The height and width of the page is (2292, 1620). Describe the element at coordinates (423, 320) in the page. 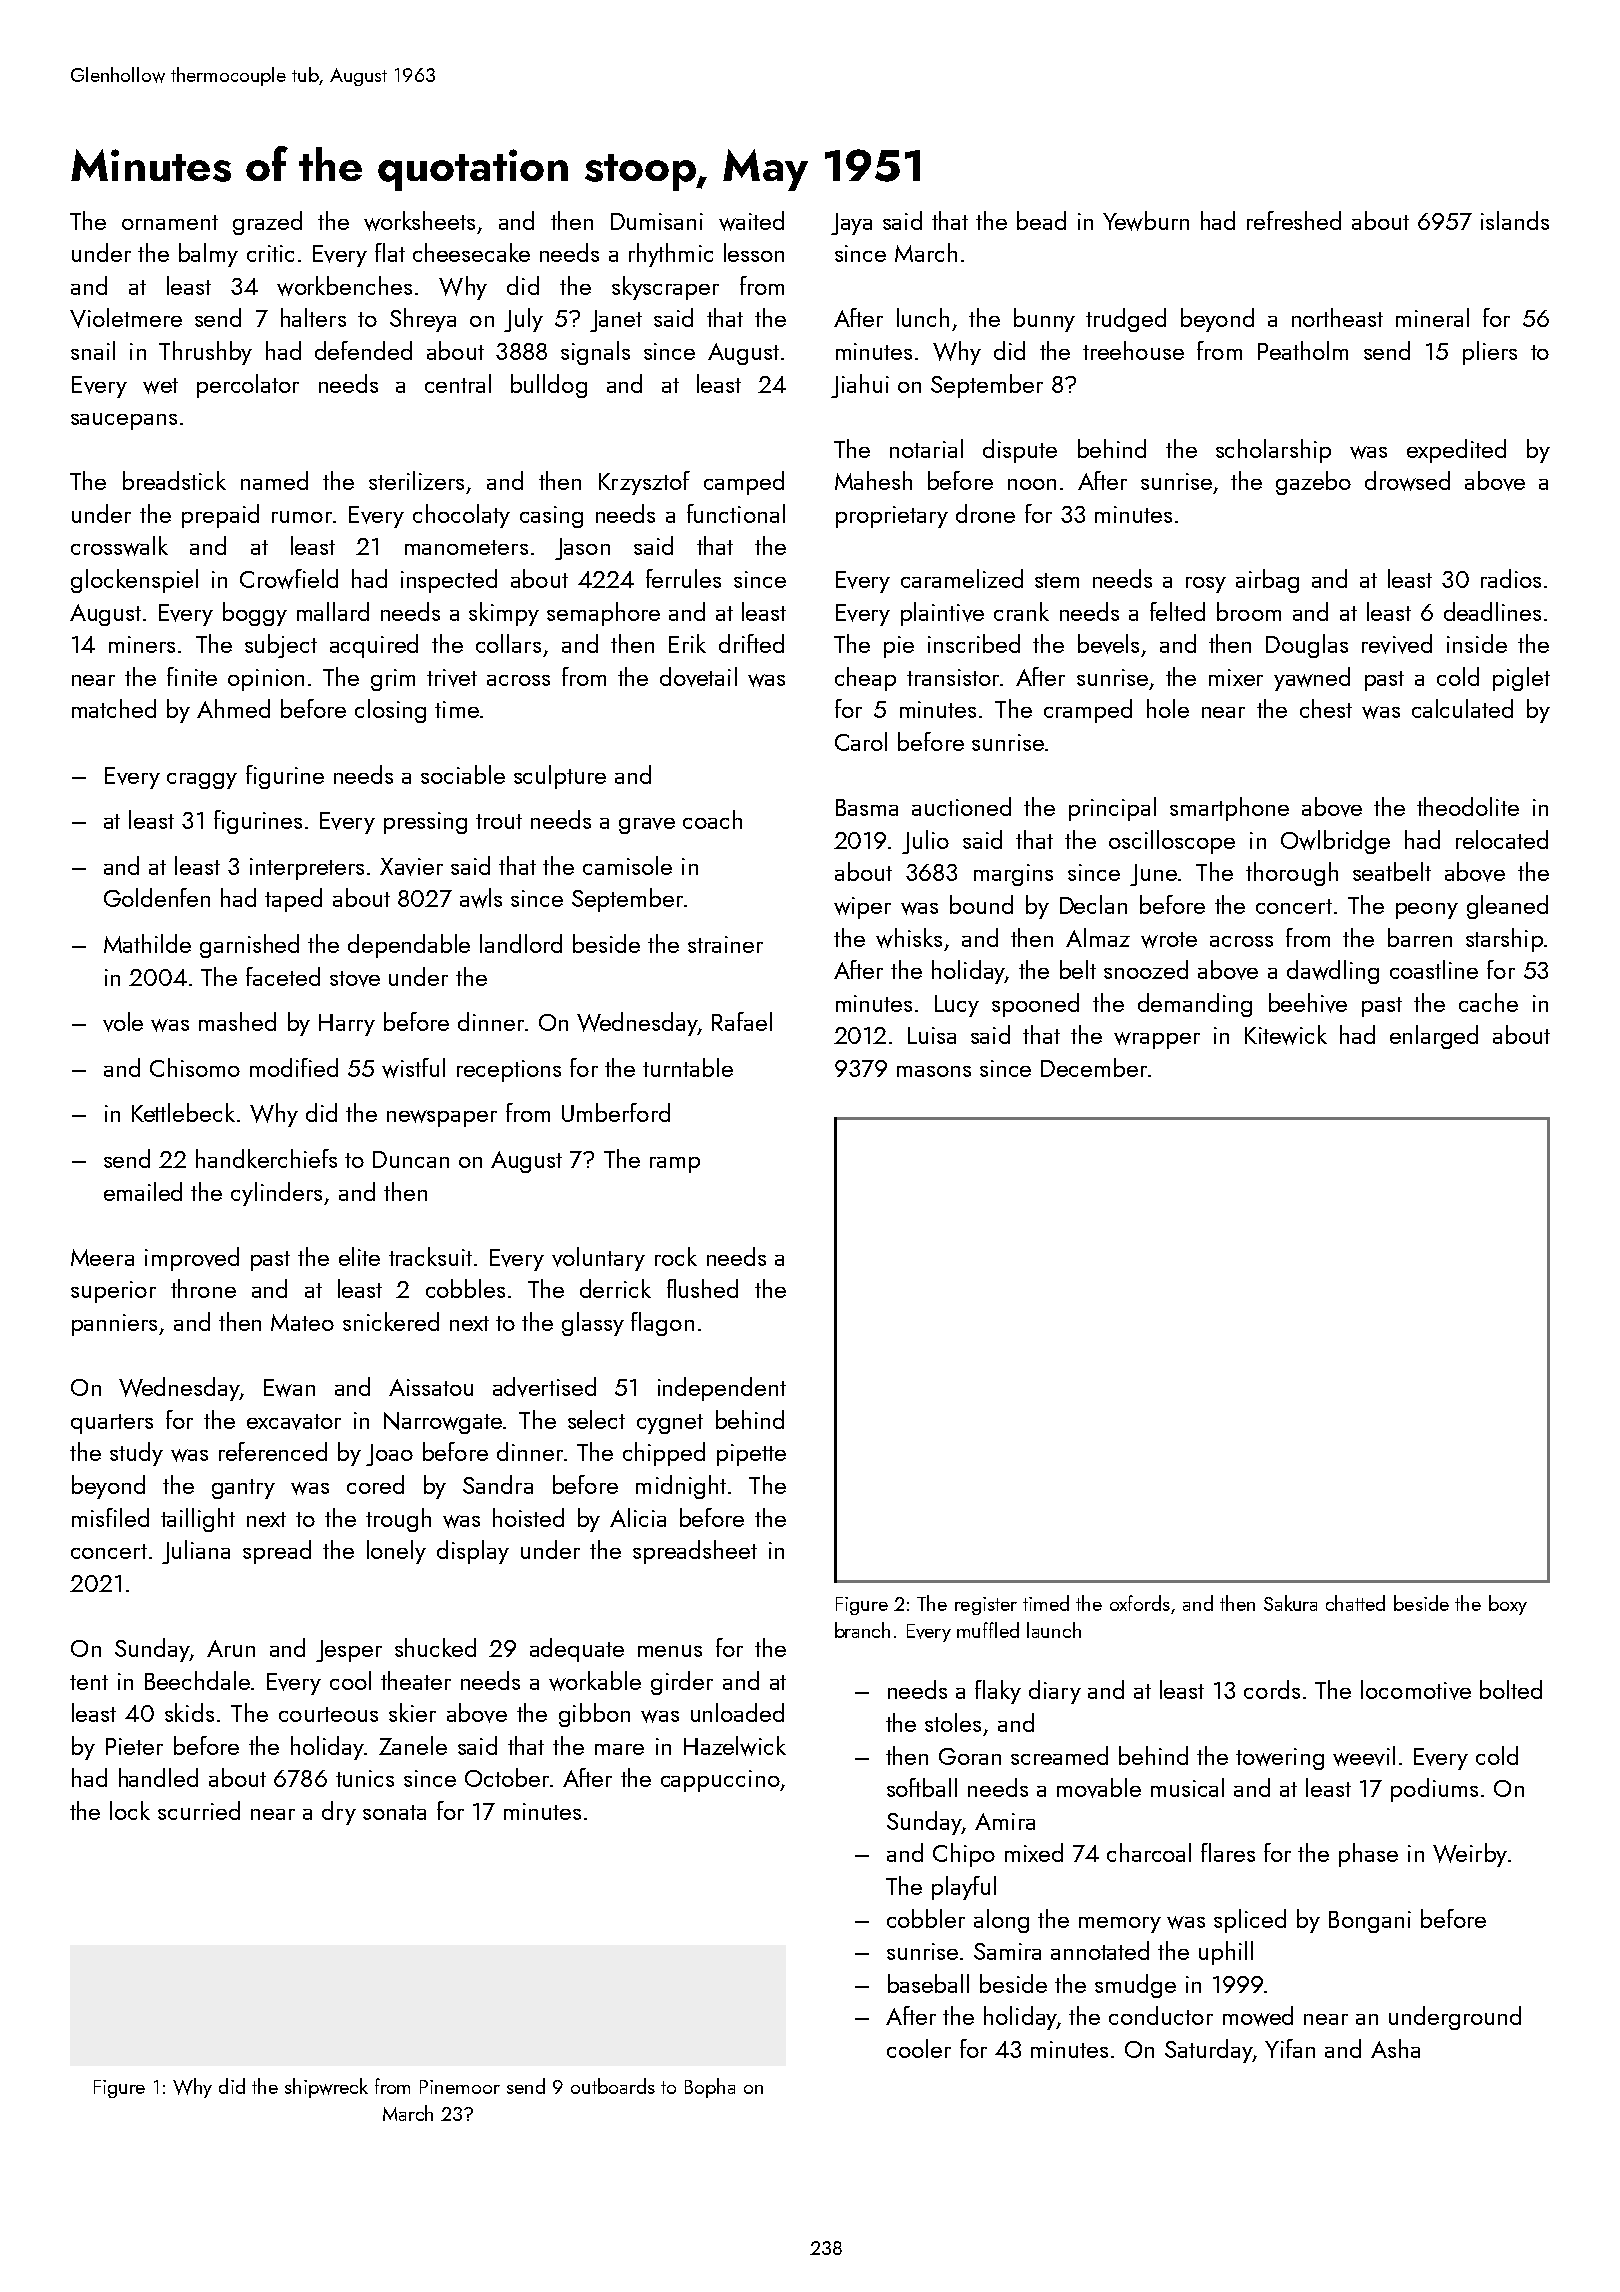

I see `Shreya` at that location.
